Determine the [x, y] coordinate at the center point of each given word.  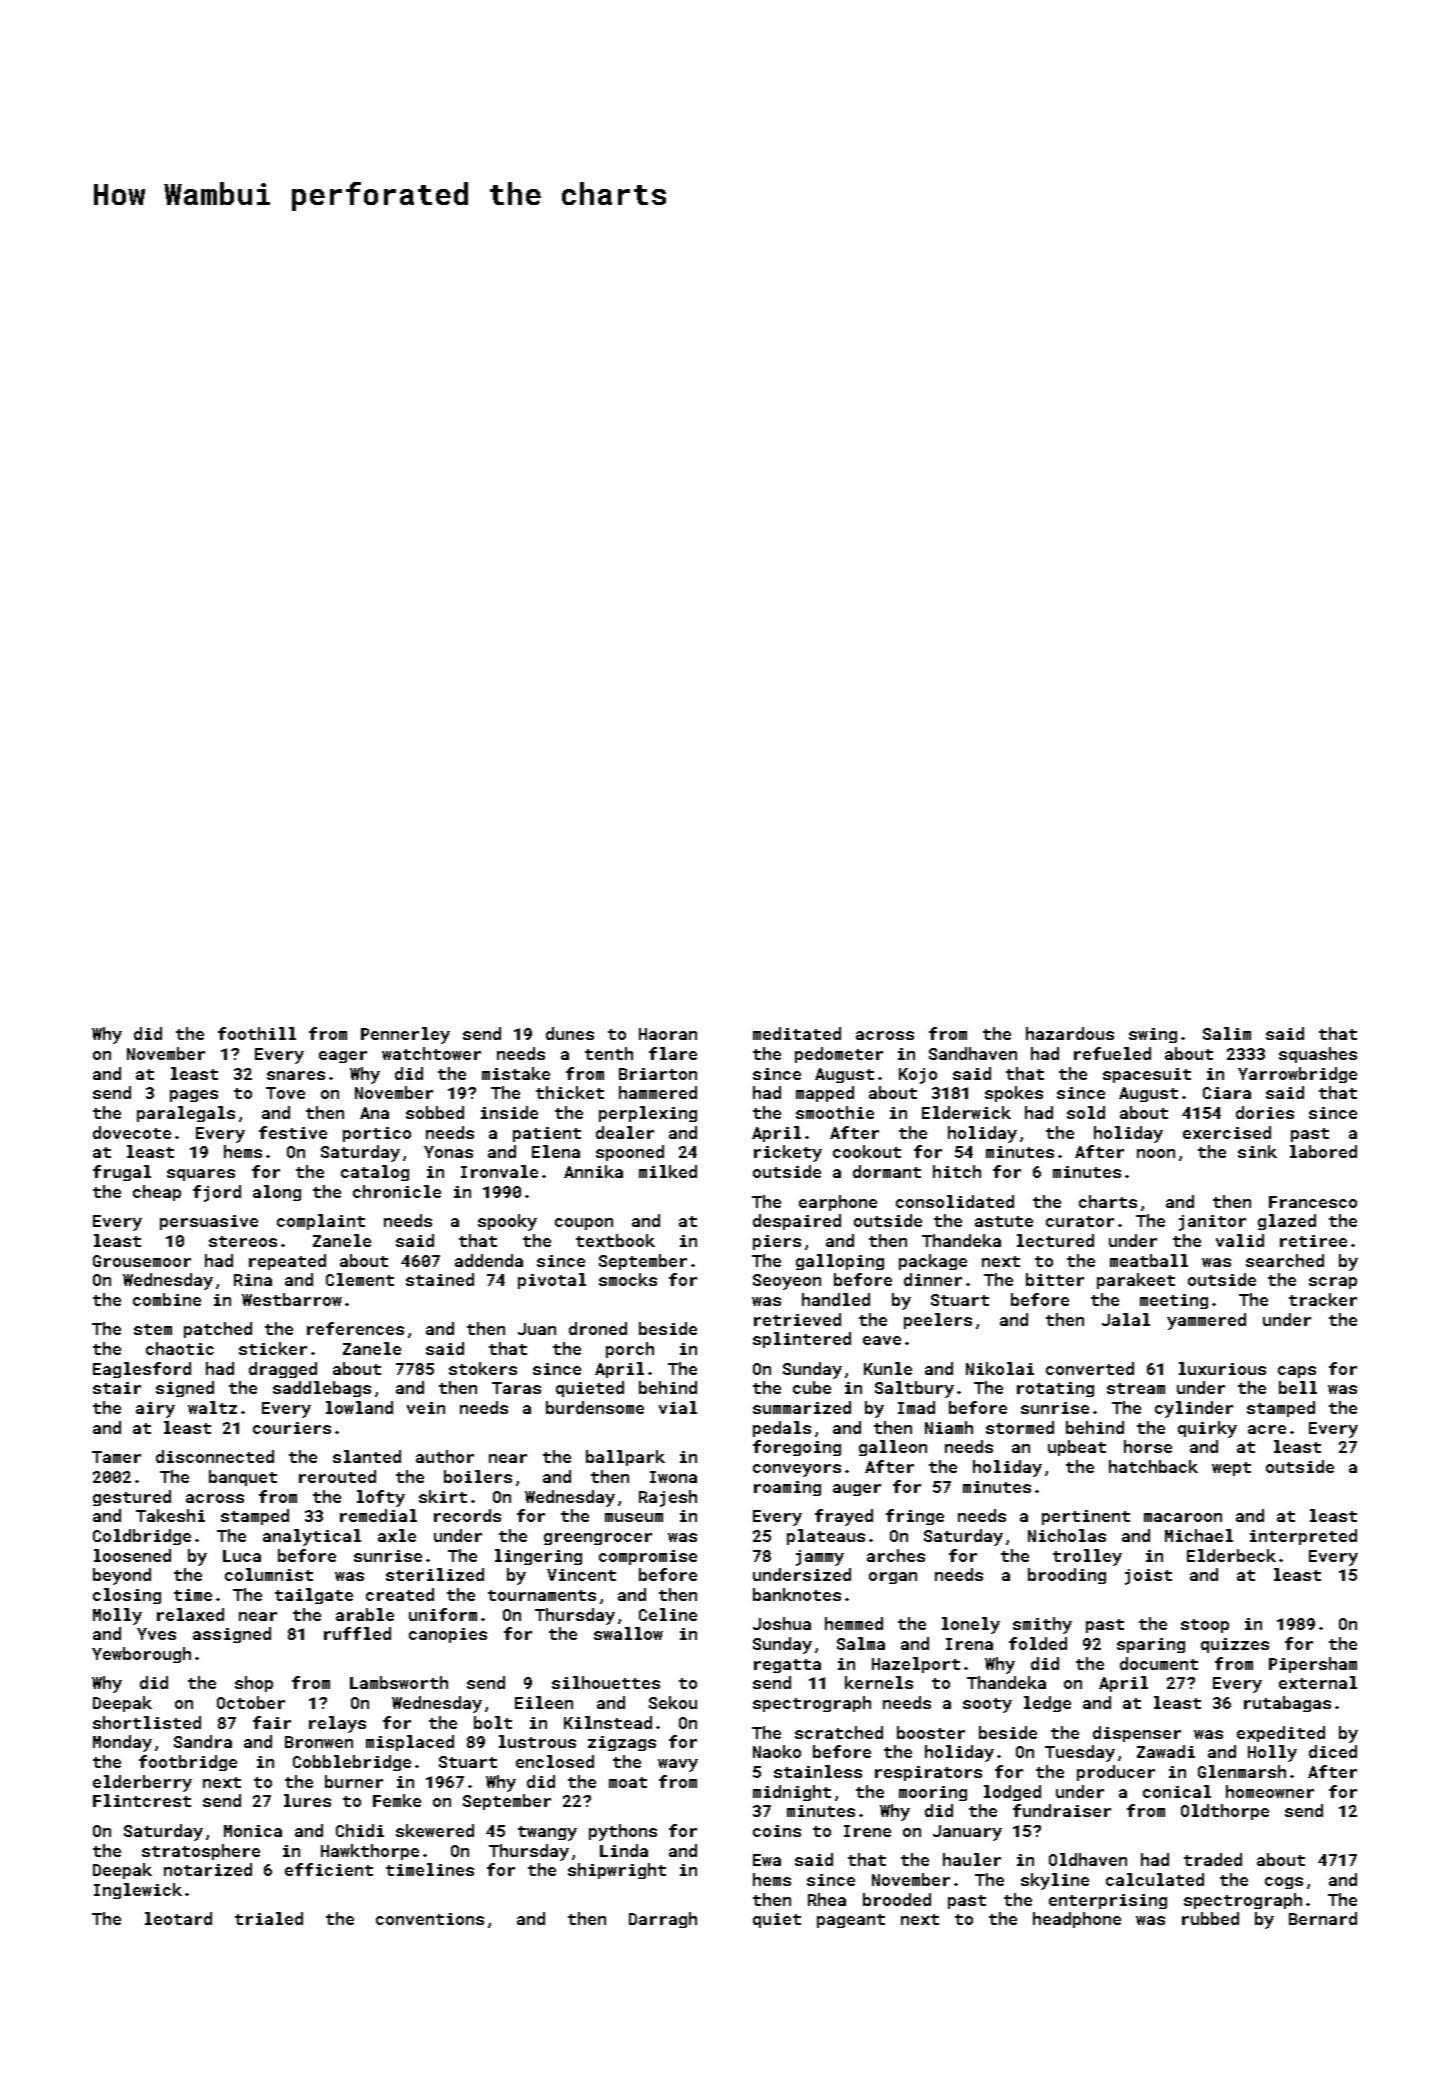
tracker [1323, 1299]
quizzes [1235, 1645]
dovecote [132, 1132]
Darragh [663, 1920]
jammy [820, 1558]
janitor [1212, 1223]
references [355, 1328]
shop [254, 1684]
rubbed [1210, 1918]
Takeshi [170, 1515]
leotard [178, 1918]
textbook [615, 1240]
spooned [630, 1153]
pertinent [1086, 1517]
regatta [787, 1666]
